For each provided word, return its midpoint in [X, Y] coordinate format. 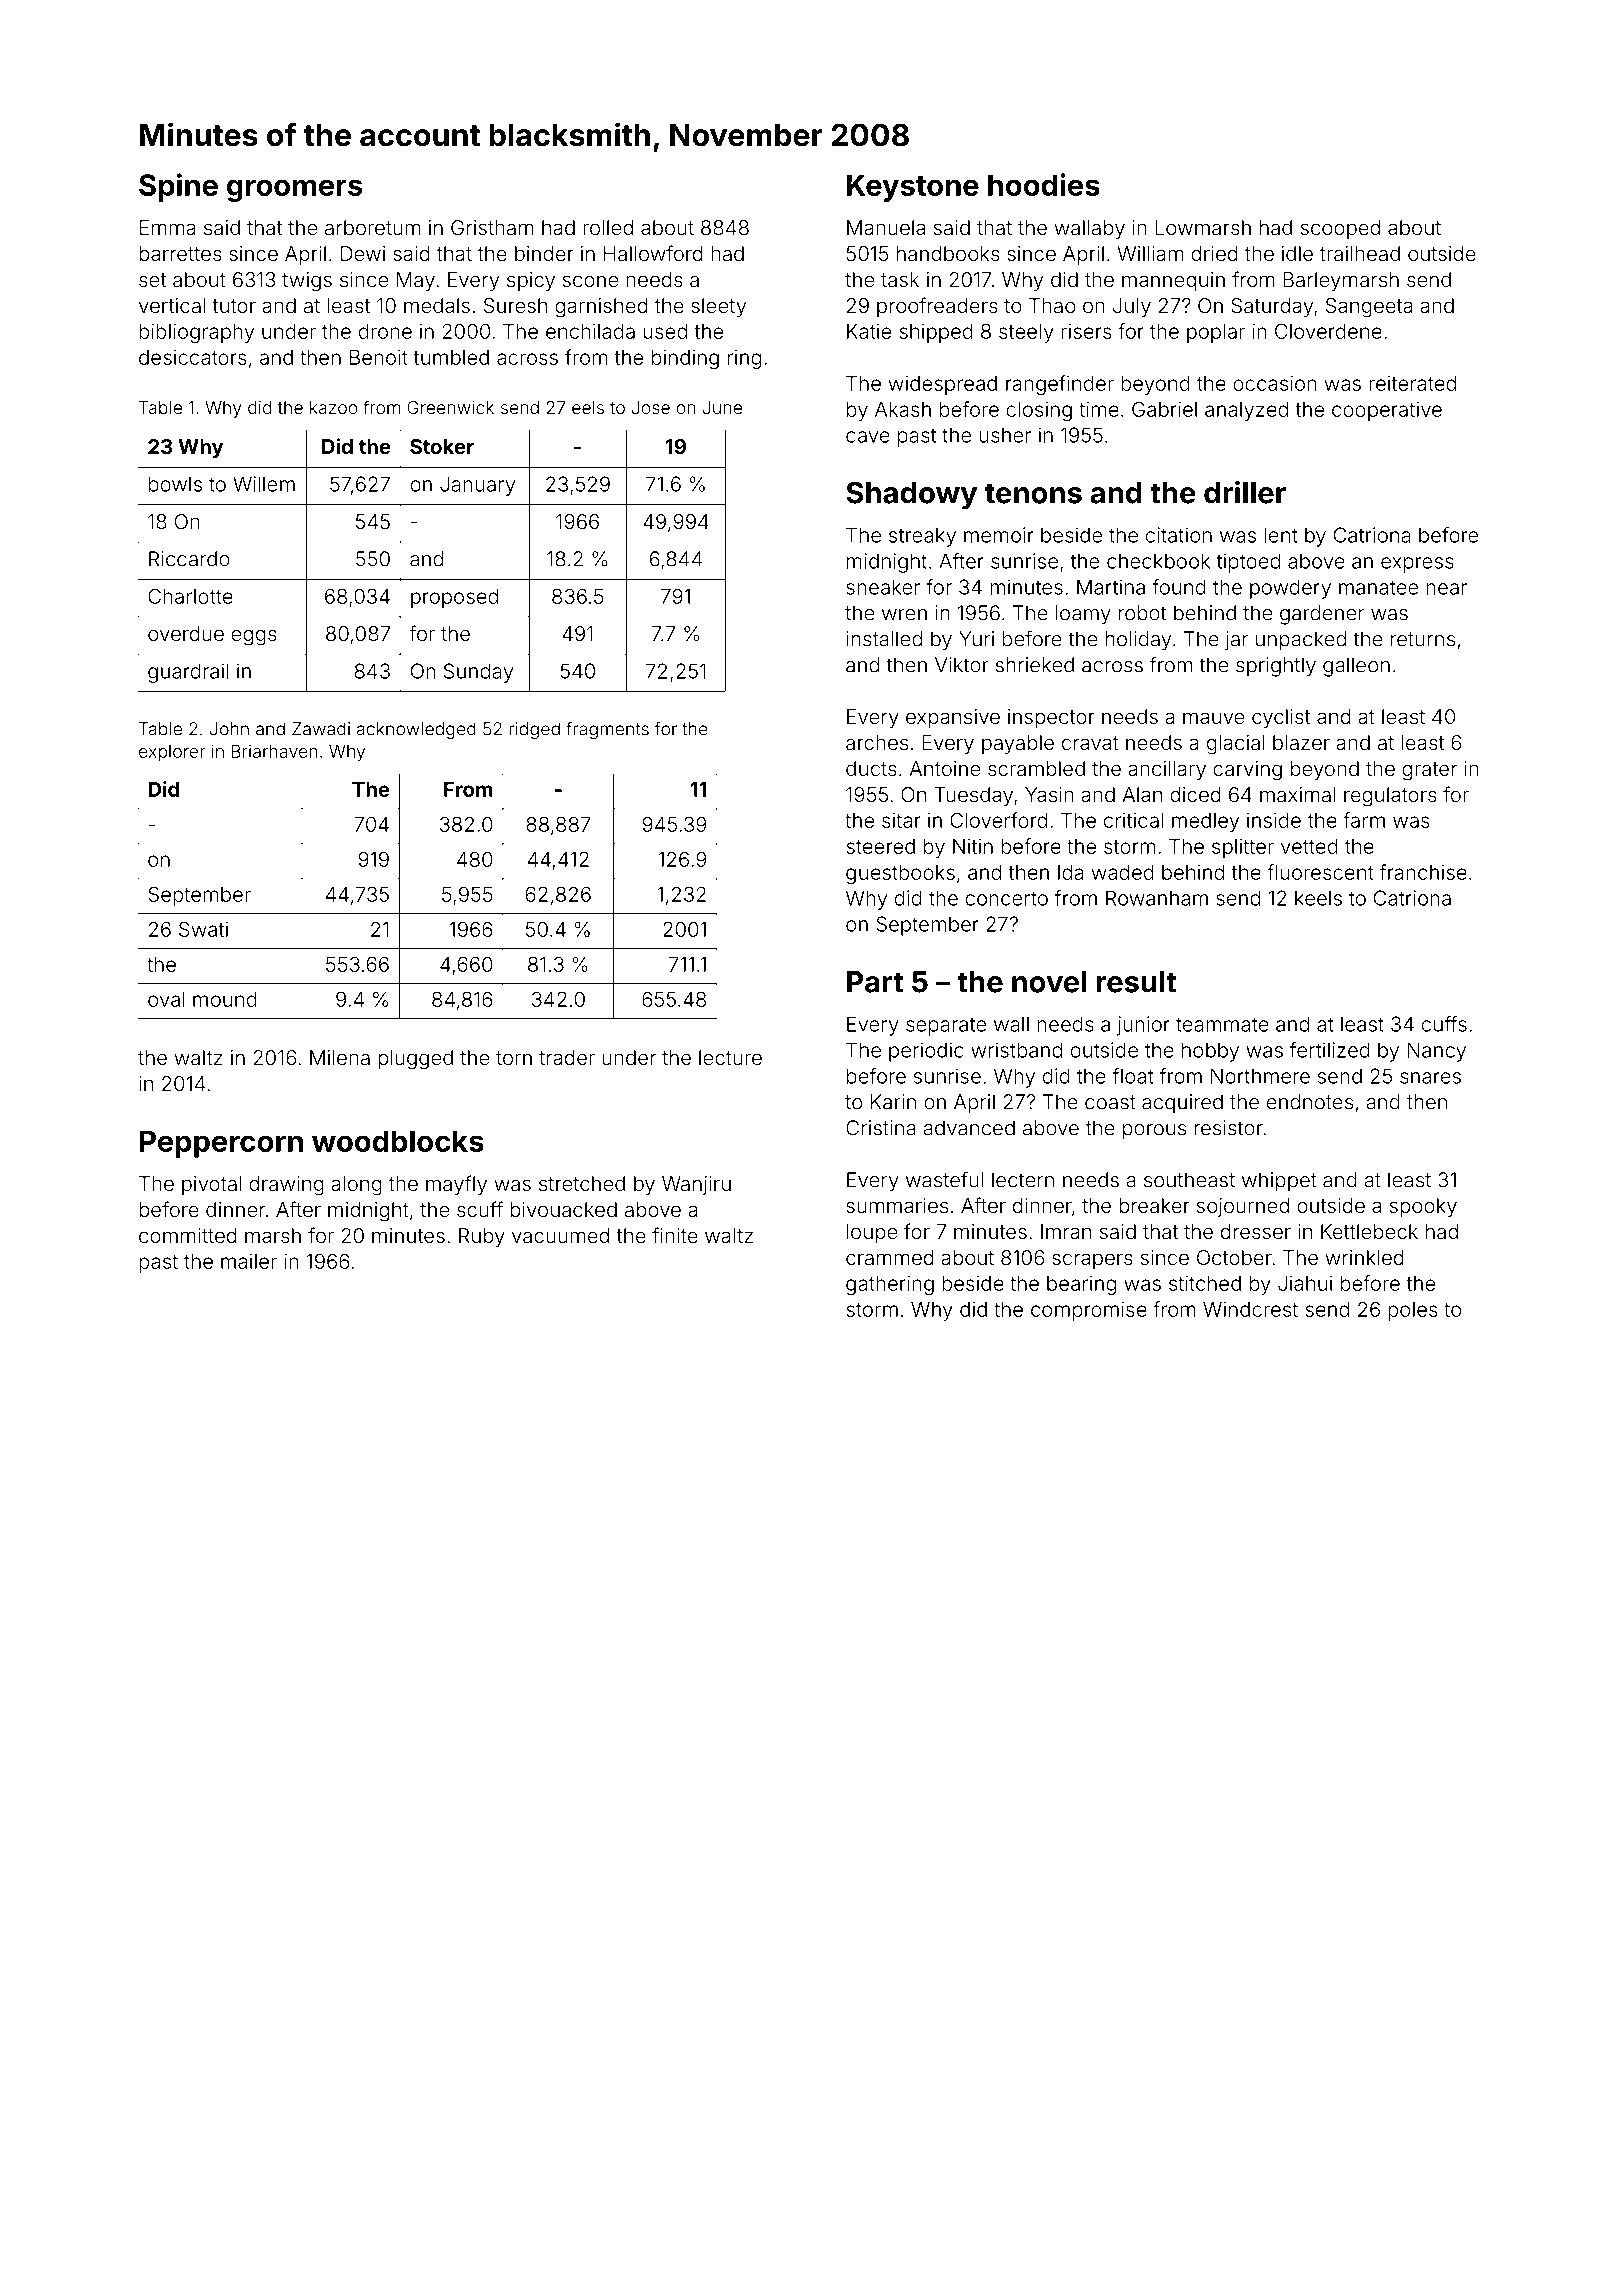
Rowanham [1157, 898]
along [356, 1186]
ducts [871, 768]
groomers [294, 190]
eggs [254, 637]
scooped [1340, 229]
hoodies [1044, 184]
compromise [1089, 1311]
